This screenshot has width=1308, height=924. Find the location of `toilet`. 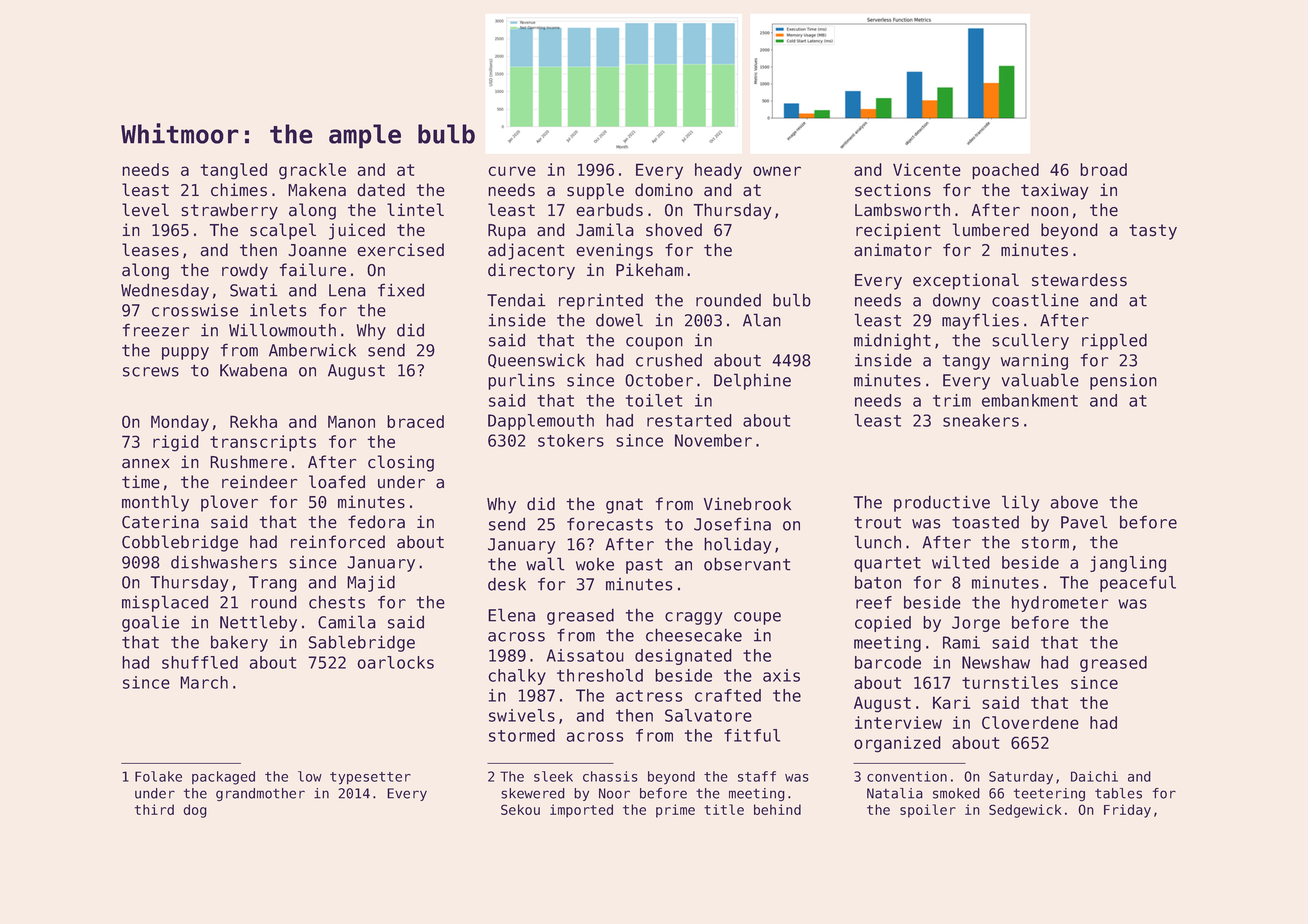

toilet is located at coordinates (654, 400).
